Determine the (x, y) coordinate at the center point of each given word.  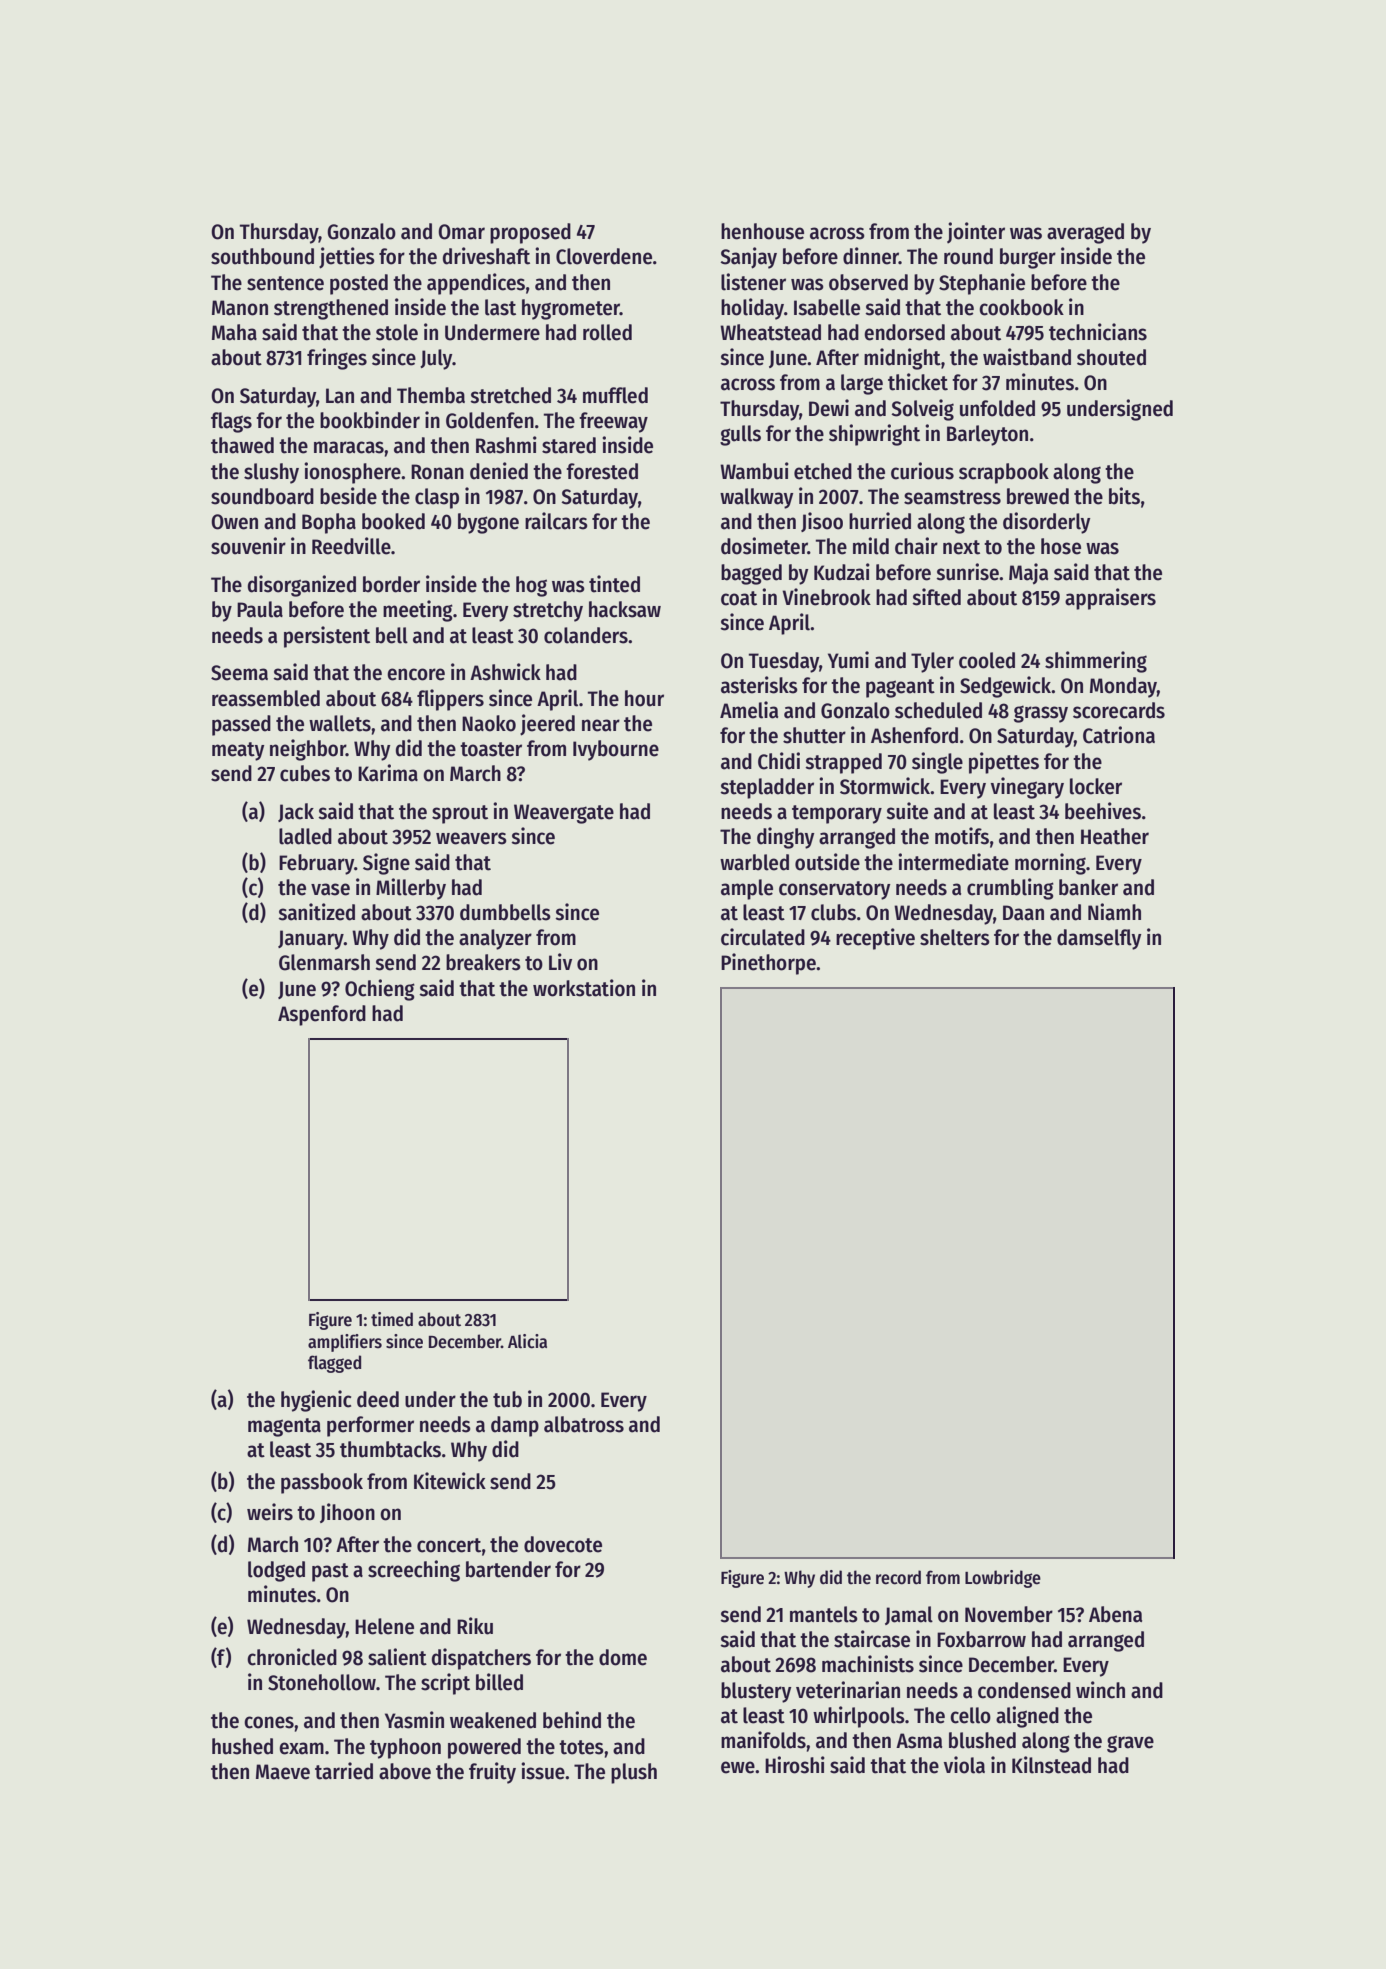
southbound (262, 256)
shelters (955, 937)
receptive (875, 939)
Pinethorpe (768, 964)
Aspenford (322, 1015)
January (311, 940)
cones (269, 1722)
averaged (1085, 233)
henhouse (762, 231)
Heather (1115, 836)
